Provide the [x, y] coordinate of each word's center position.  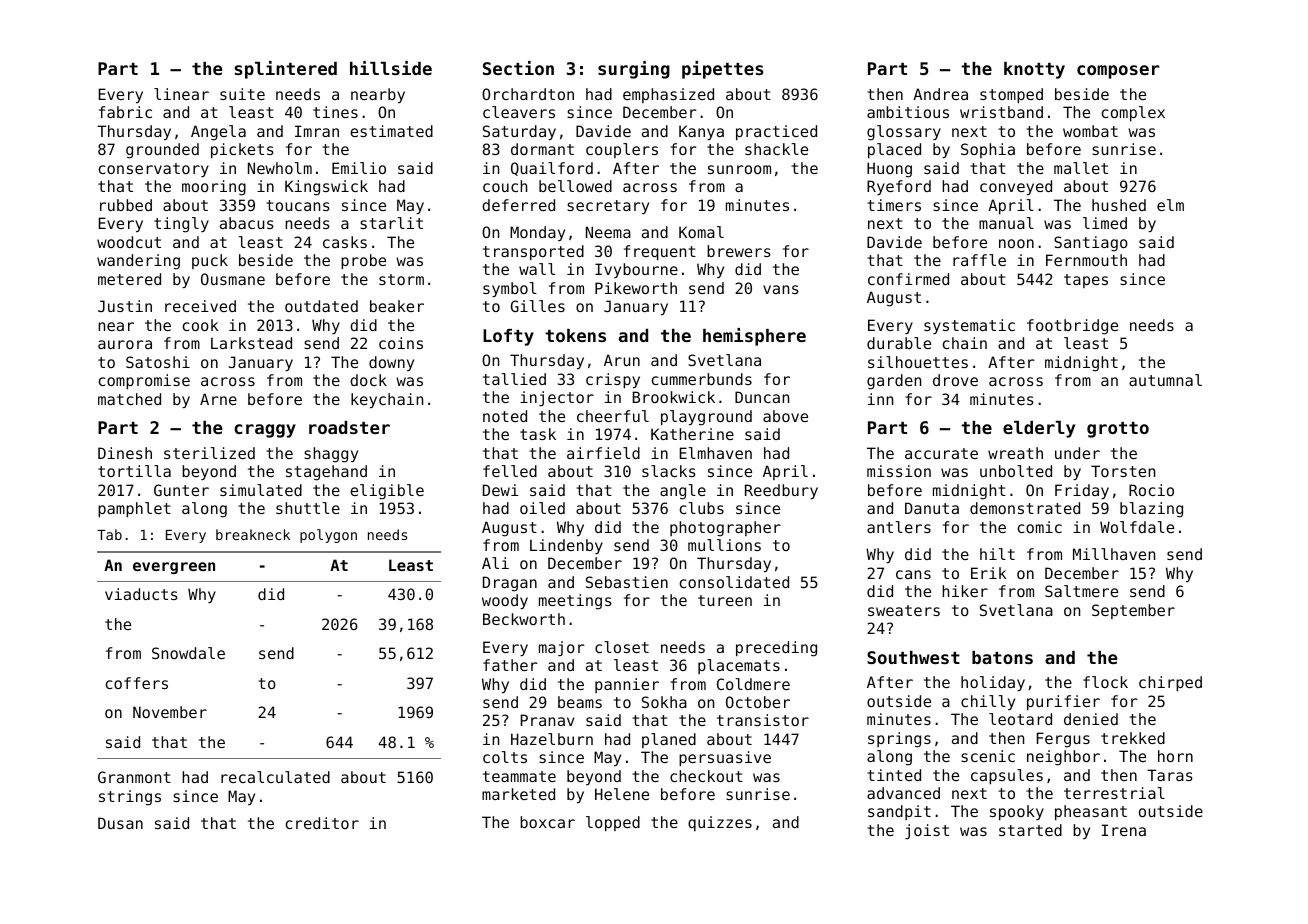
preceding [776, 649]
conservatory [154, 170]
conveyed [1016, 187]
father [510, 665]
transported [533, 252]
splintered [286, 70]
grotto [1118, 430]
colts [505, 757]
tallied [514, 379]
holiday [993, 683]
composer [1118, 72]
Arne [218, 399]
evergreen [174, 568]
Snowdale [188, 653]
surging [634, 70]
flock [1105, 682]
